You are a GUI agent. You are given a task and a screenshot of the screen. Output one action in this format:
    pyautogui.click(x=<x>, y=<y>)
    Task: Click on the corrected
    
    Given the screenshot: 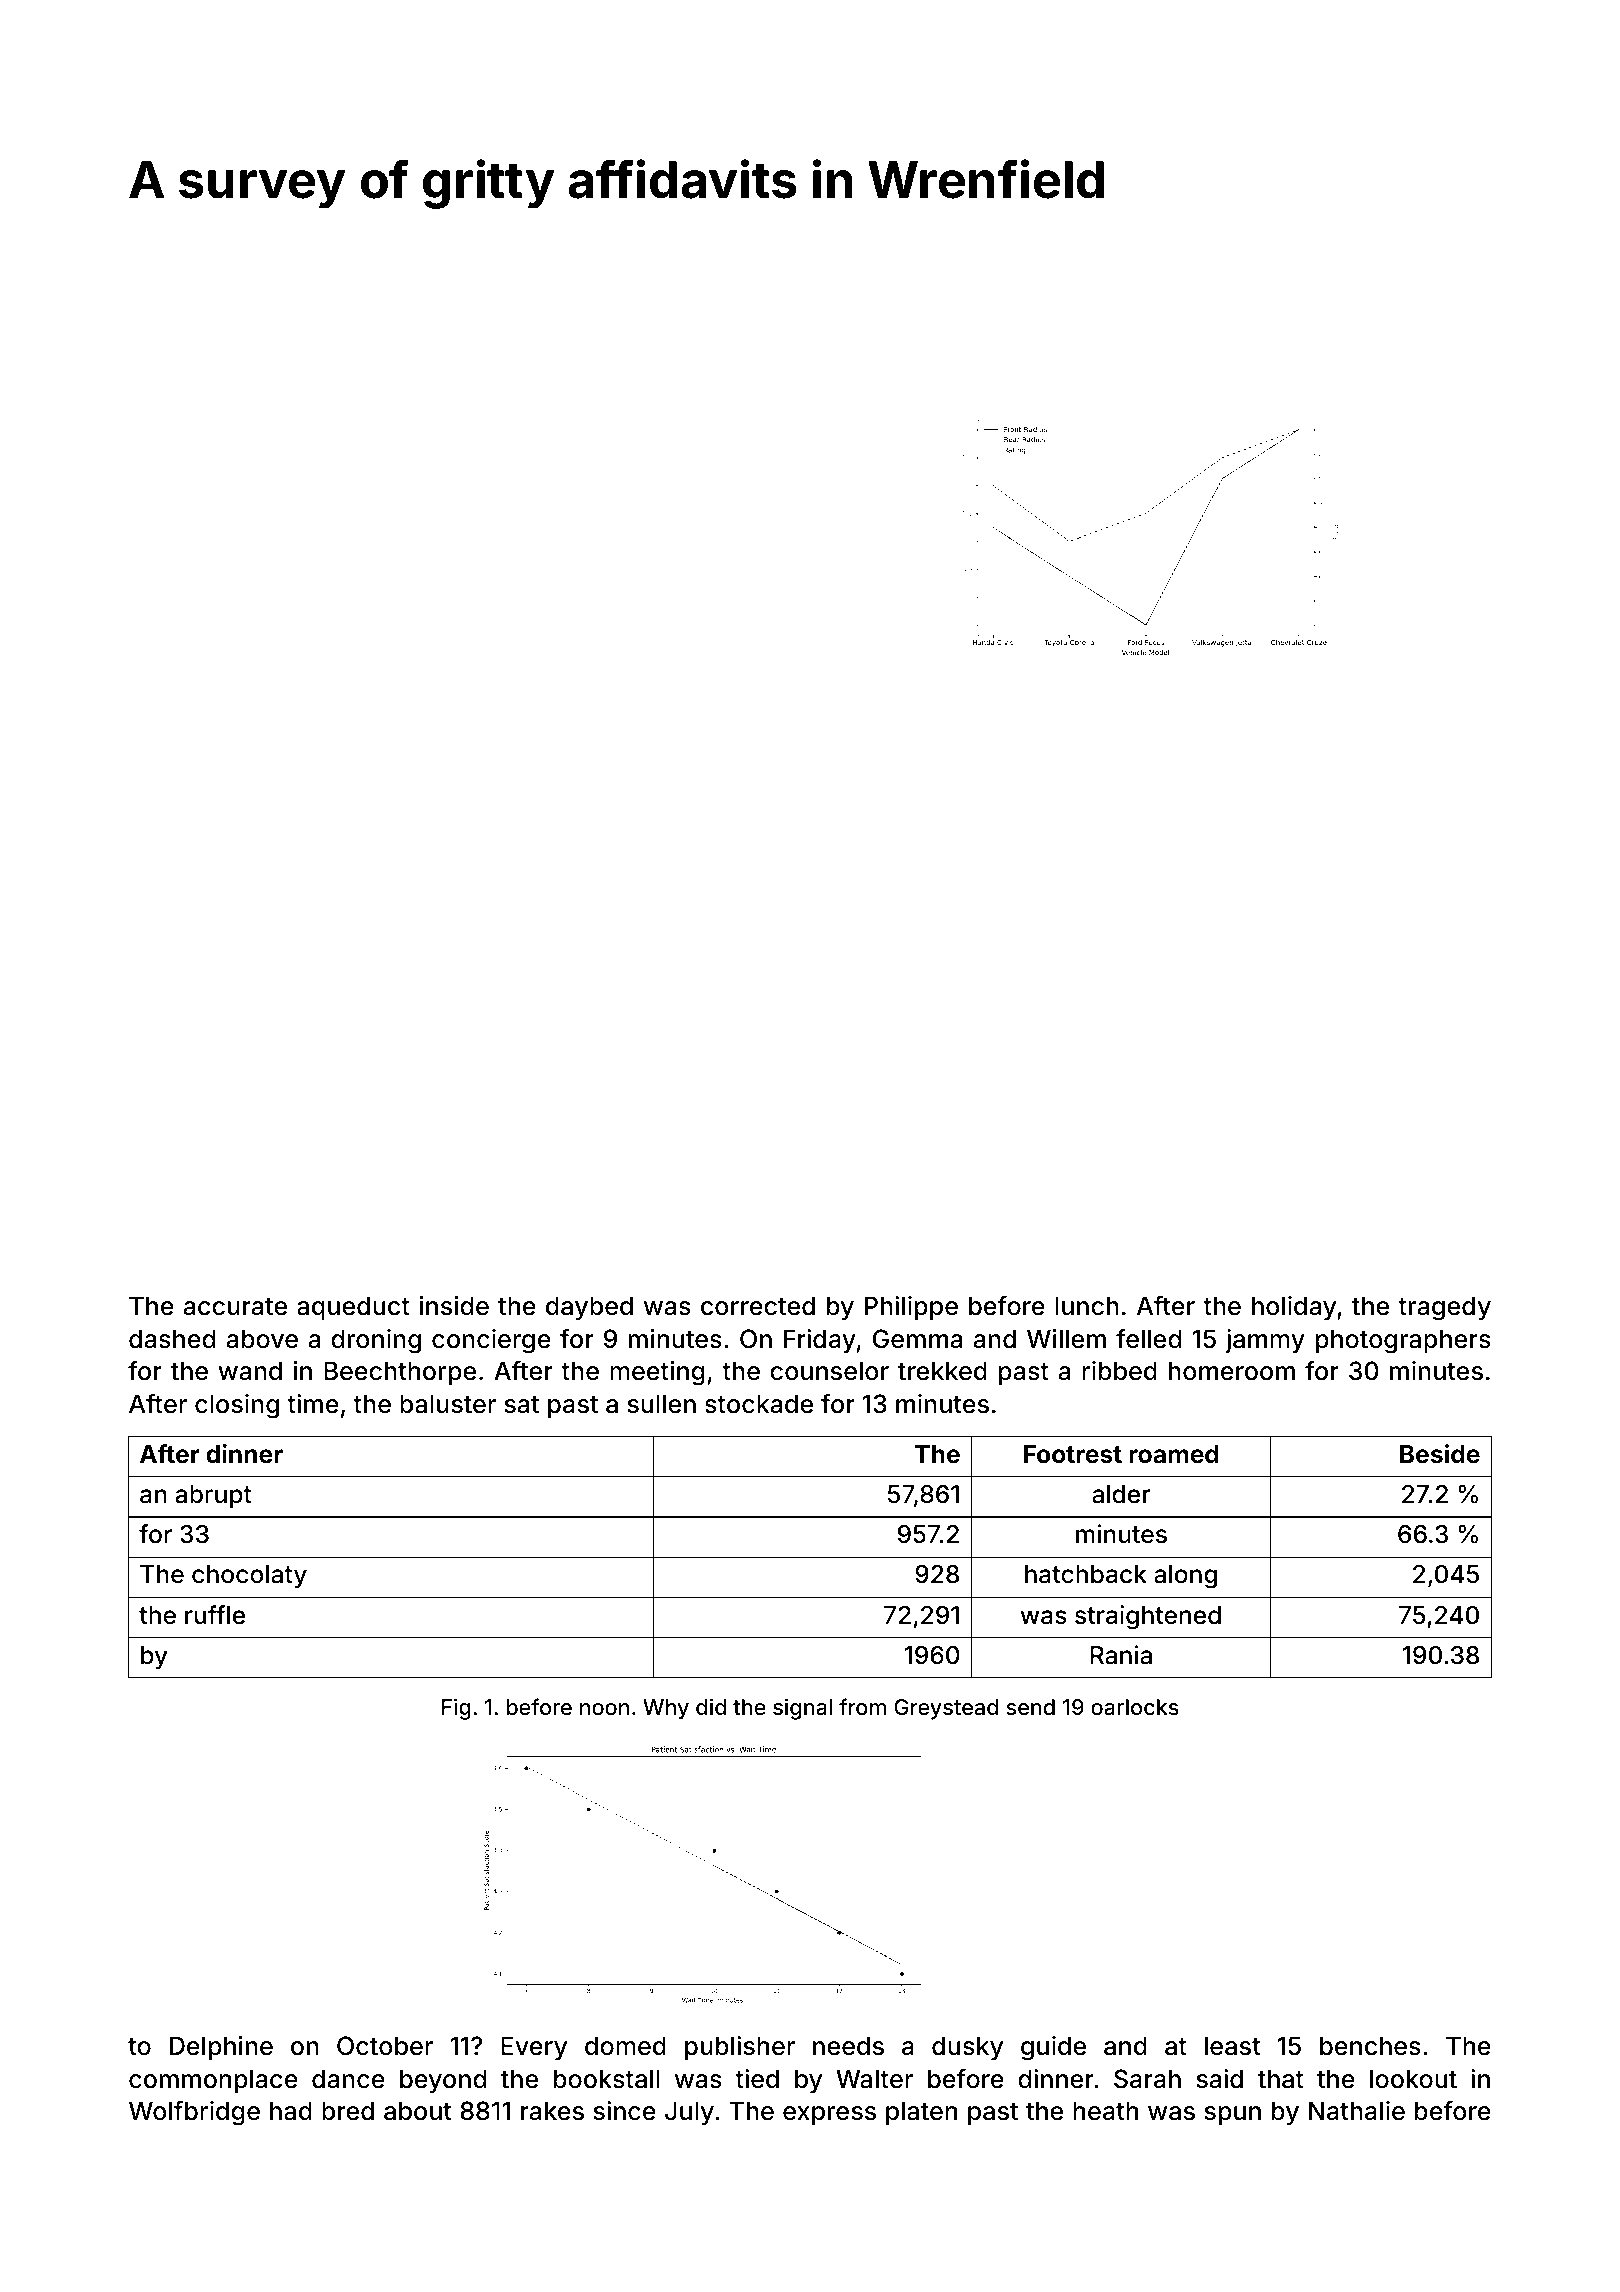 What is the action you would take?
    pyautogui.click(x=758, y=1306)
